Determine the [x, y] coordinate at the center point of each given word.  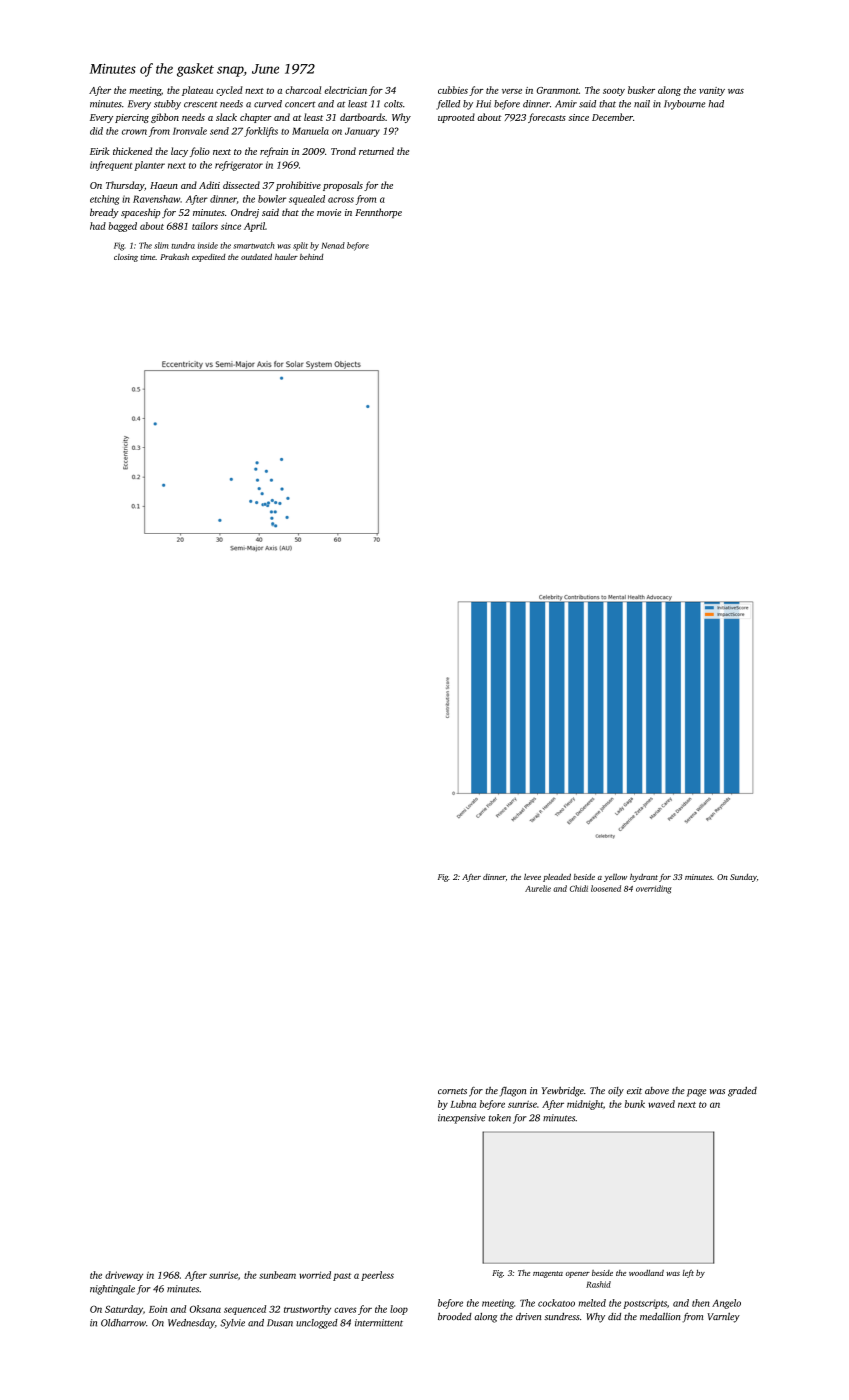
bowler [272, 199]
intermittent [379, 1323]
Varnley [724, 1318]
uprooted [456, 118]
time [147, 257]
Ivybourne [684, 105]
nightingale [112, 1290]
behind [312, 257]
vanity [712, 91]
